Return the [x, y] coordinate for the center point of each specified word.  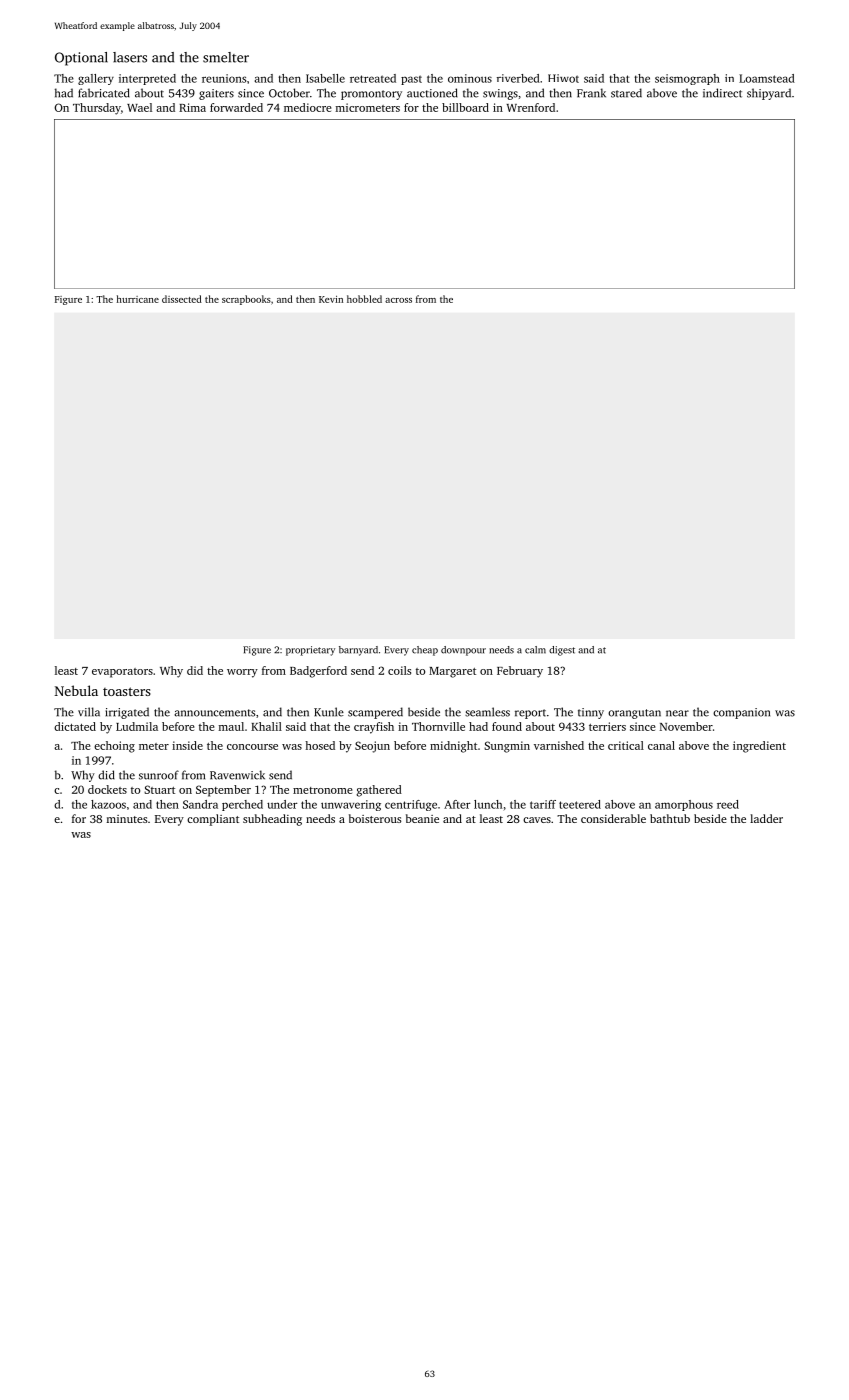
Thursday [97, 109]
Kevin [331, 299]
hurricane [138, 299]
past [411, 80]
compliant [213, 820]
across [398, 300]
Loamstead [767, 78]
